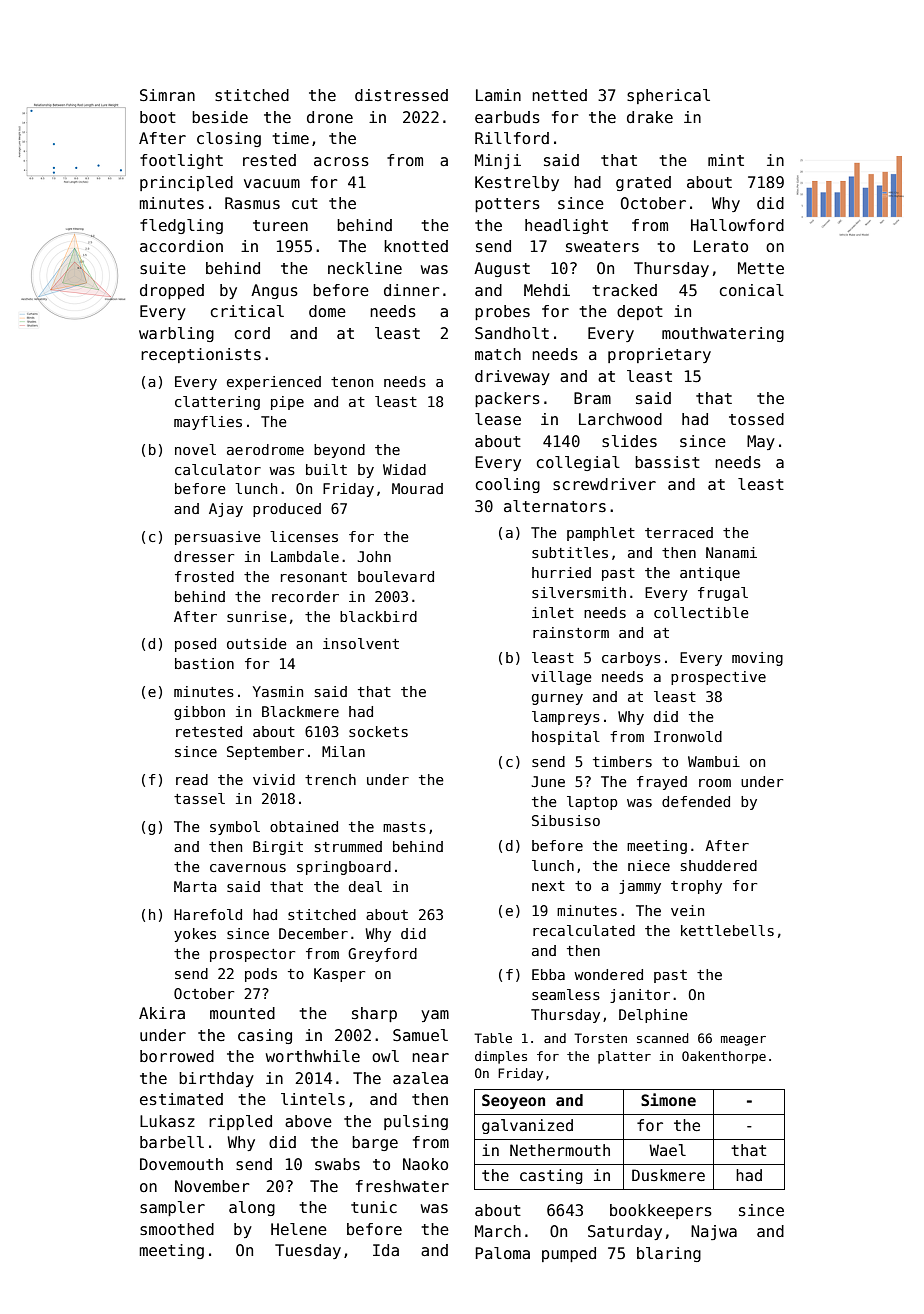 The image size is (924, 1314). I want to click on Sibusiso, so click(566, 820).
